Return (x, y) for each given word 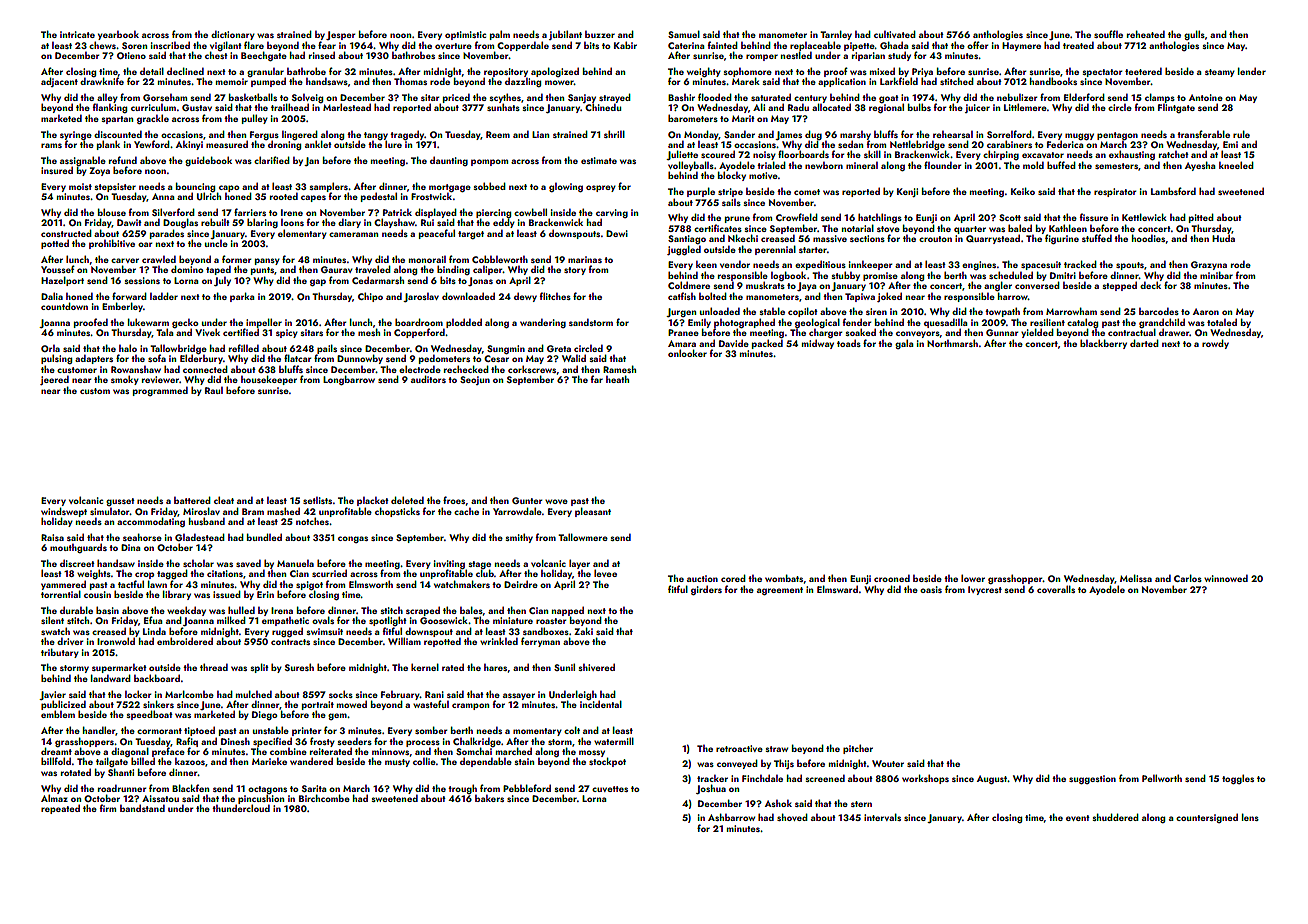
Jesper (341, 35)
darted (1144, 343)
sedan (850, 144)
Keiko (1023, 191)
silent (52, 620)
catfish (682, 296)
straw (776, 749)
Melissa (1136, 578)
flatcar (298, 358)
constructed (66, 233)
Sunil (564, 667)
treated (1078, 45)
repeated (60, 809)
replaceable (815, 46)
